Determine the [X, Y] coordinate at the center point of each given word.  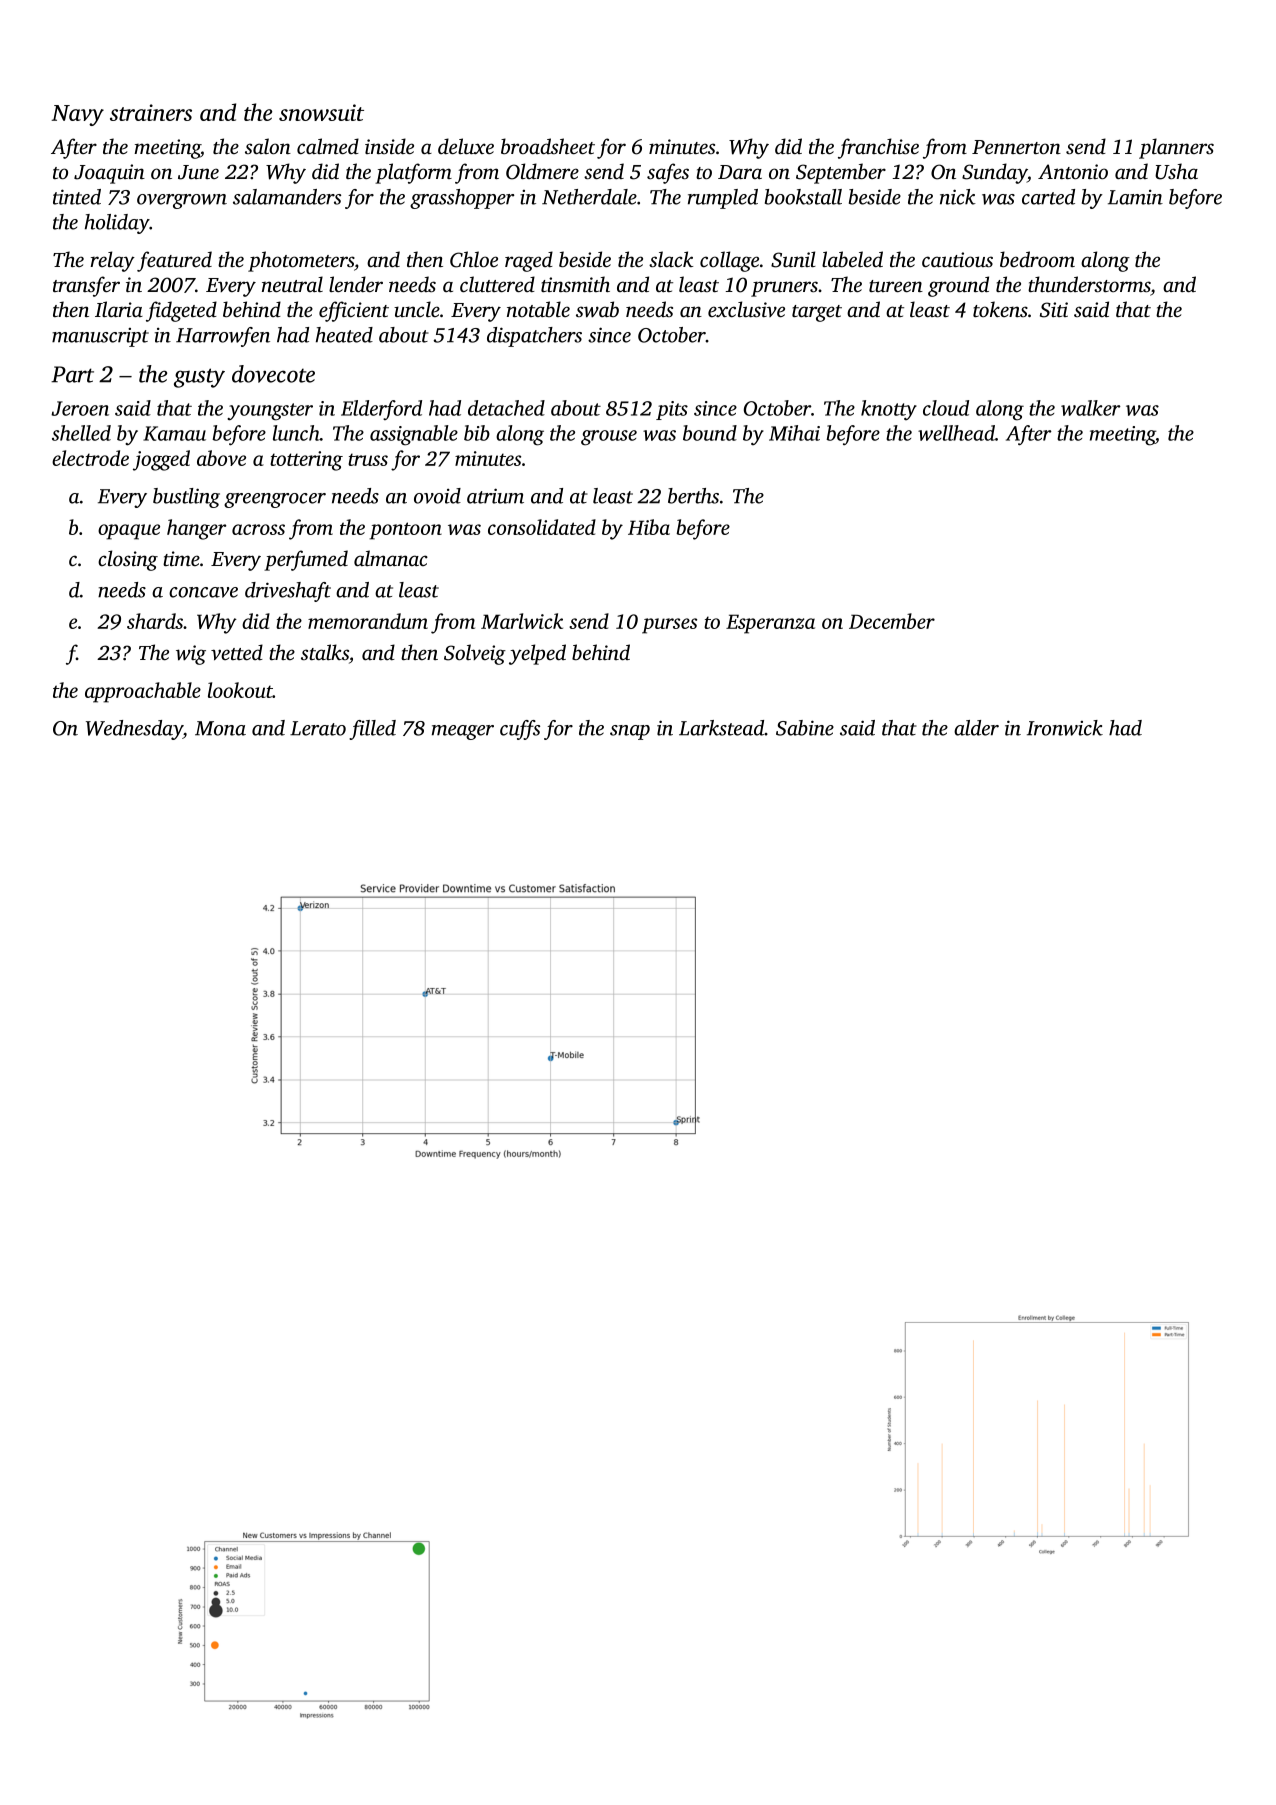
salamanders [287, 197]
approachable [143, 692]
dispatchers [534, 337]
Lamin [1135, 197]
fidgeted [181, 311]
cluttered [497, 284]
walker [1091, 408]
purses [669, 626]
